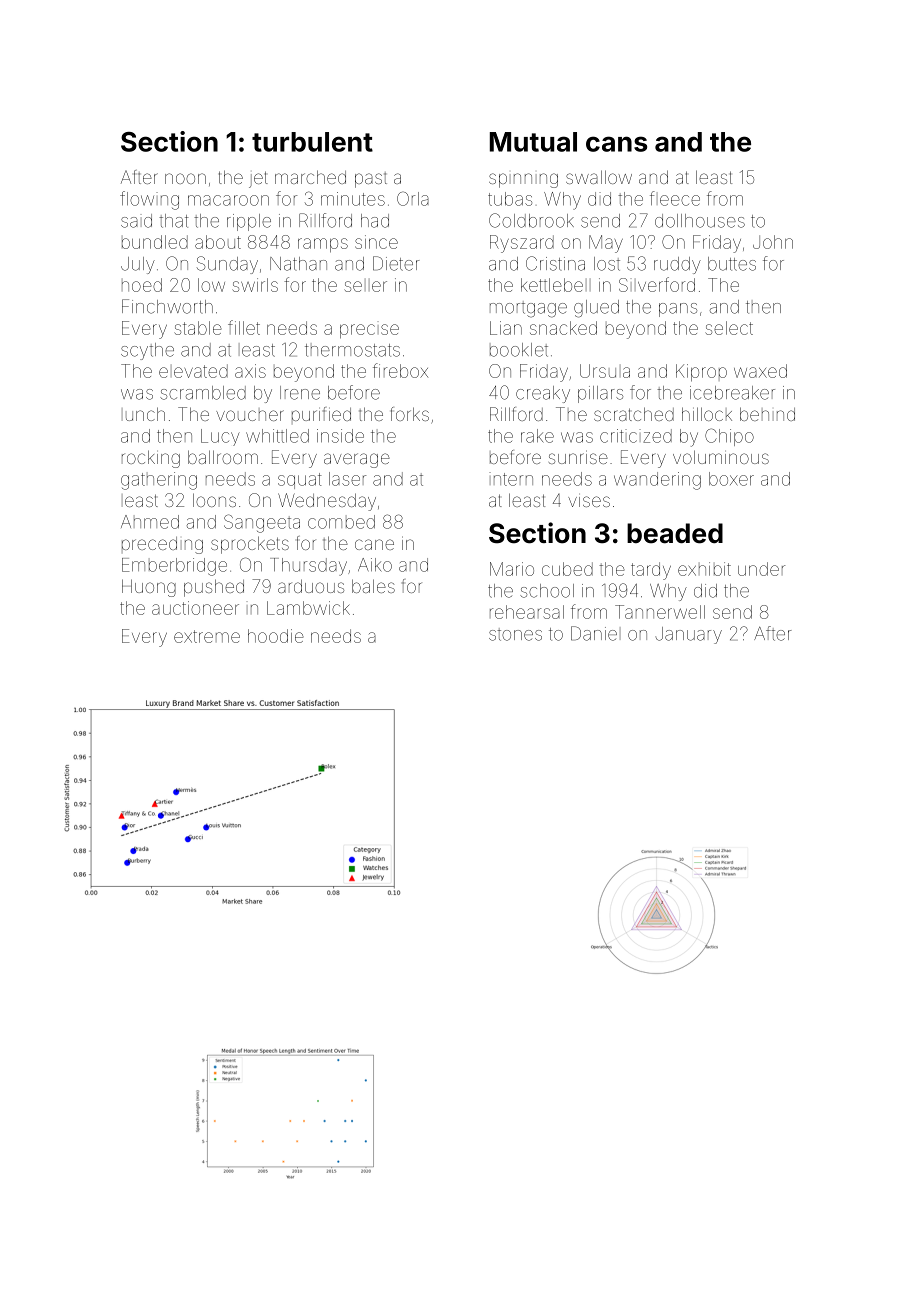 The image size is (924, 1311). I want to click on extreme, so click(207, 636).
